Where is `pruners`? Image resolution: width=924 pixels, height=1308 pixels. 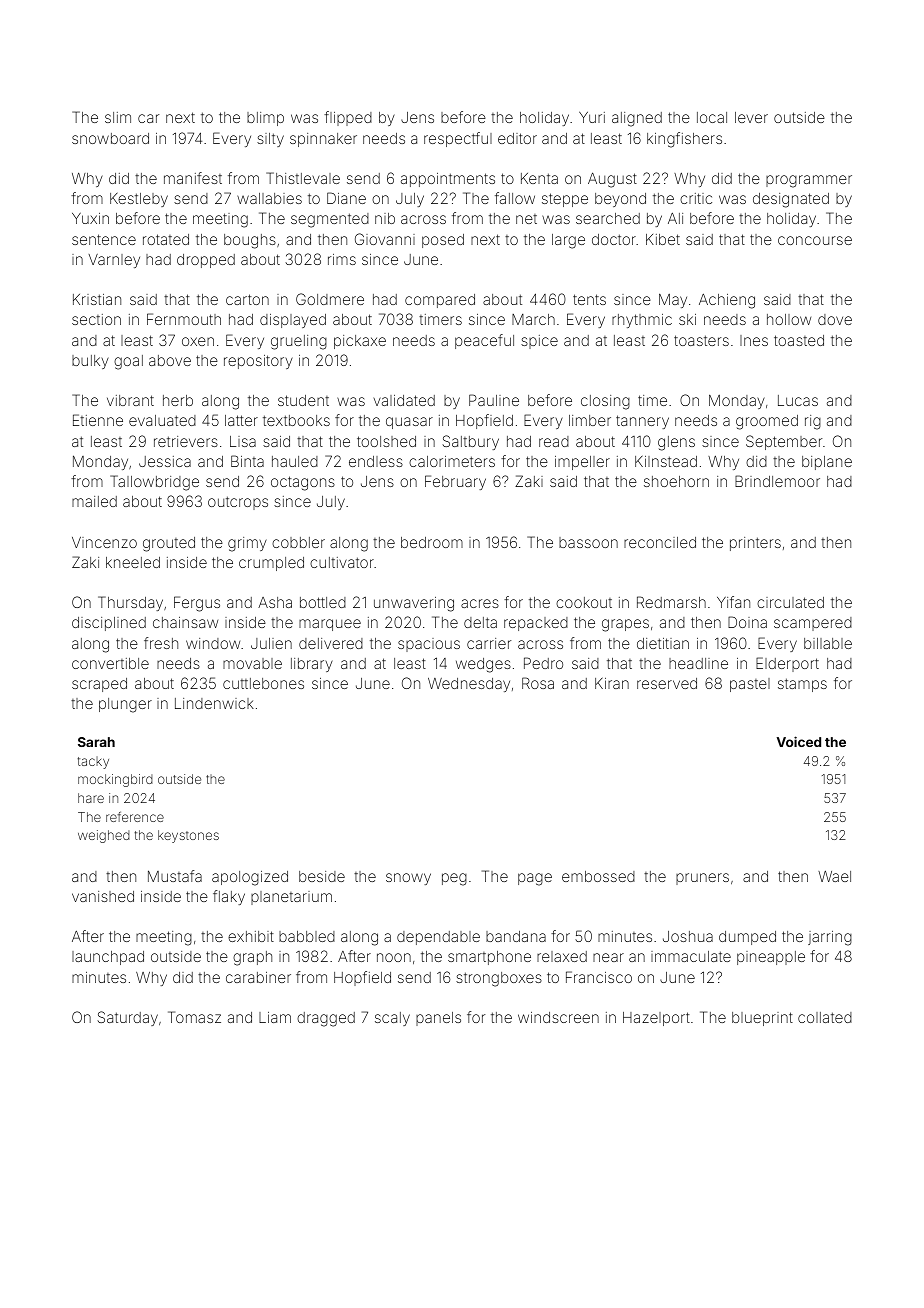 pruners is located at coordinates (702, 879).
